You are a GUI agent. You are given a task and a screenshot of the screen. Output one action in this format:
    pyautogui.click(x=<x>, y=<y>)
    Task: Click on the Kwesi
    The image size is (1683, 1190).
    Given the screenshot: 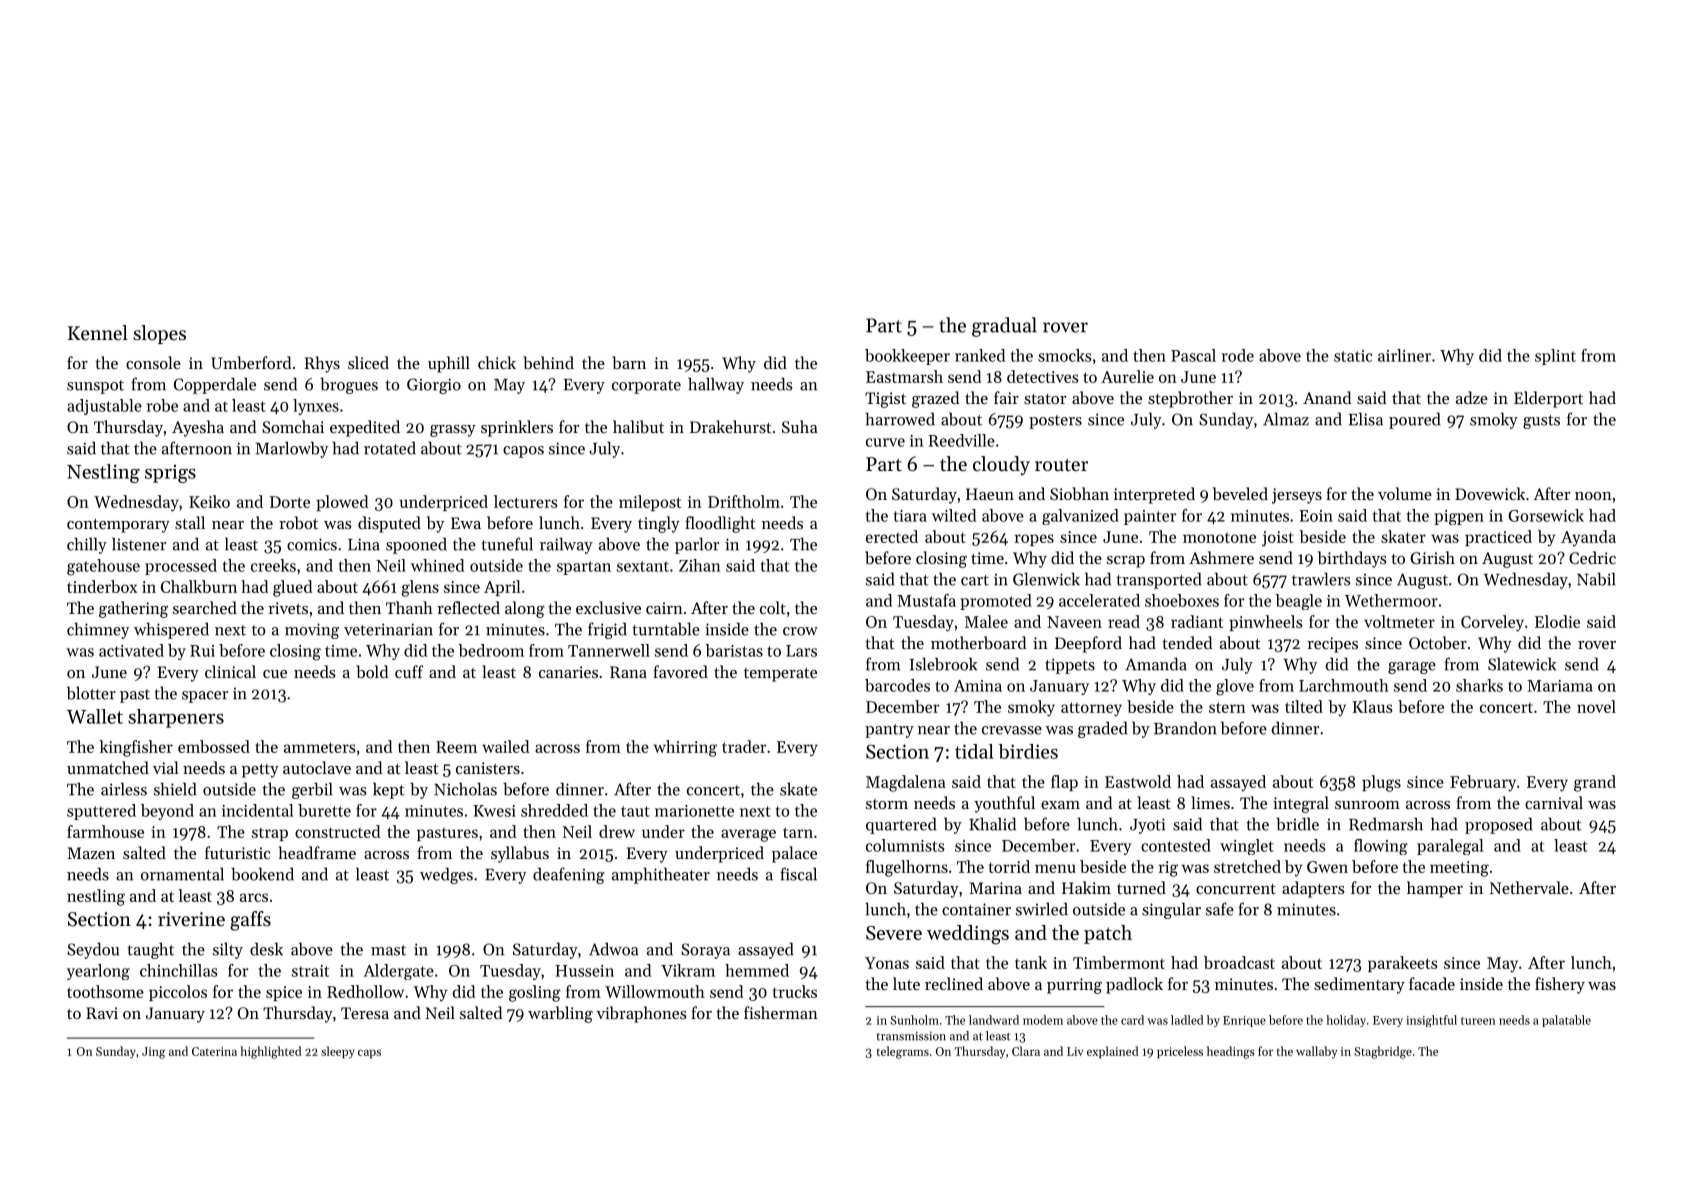 What is the action you would take?
    pyautogui.click(x=494, y=811)
